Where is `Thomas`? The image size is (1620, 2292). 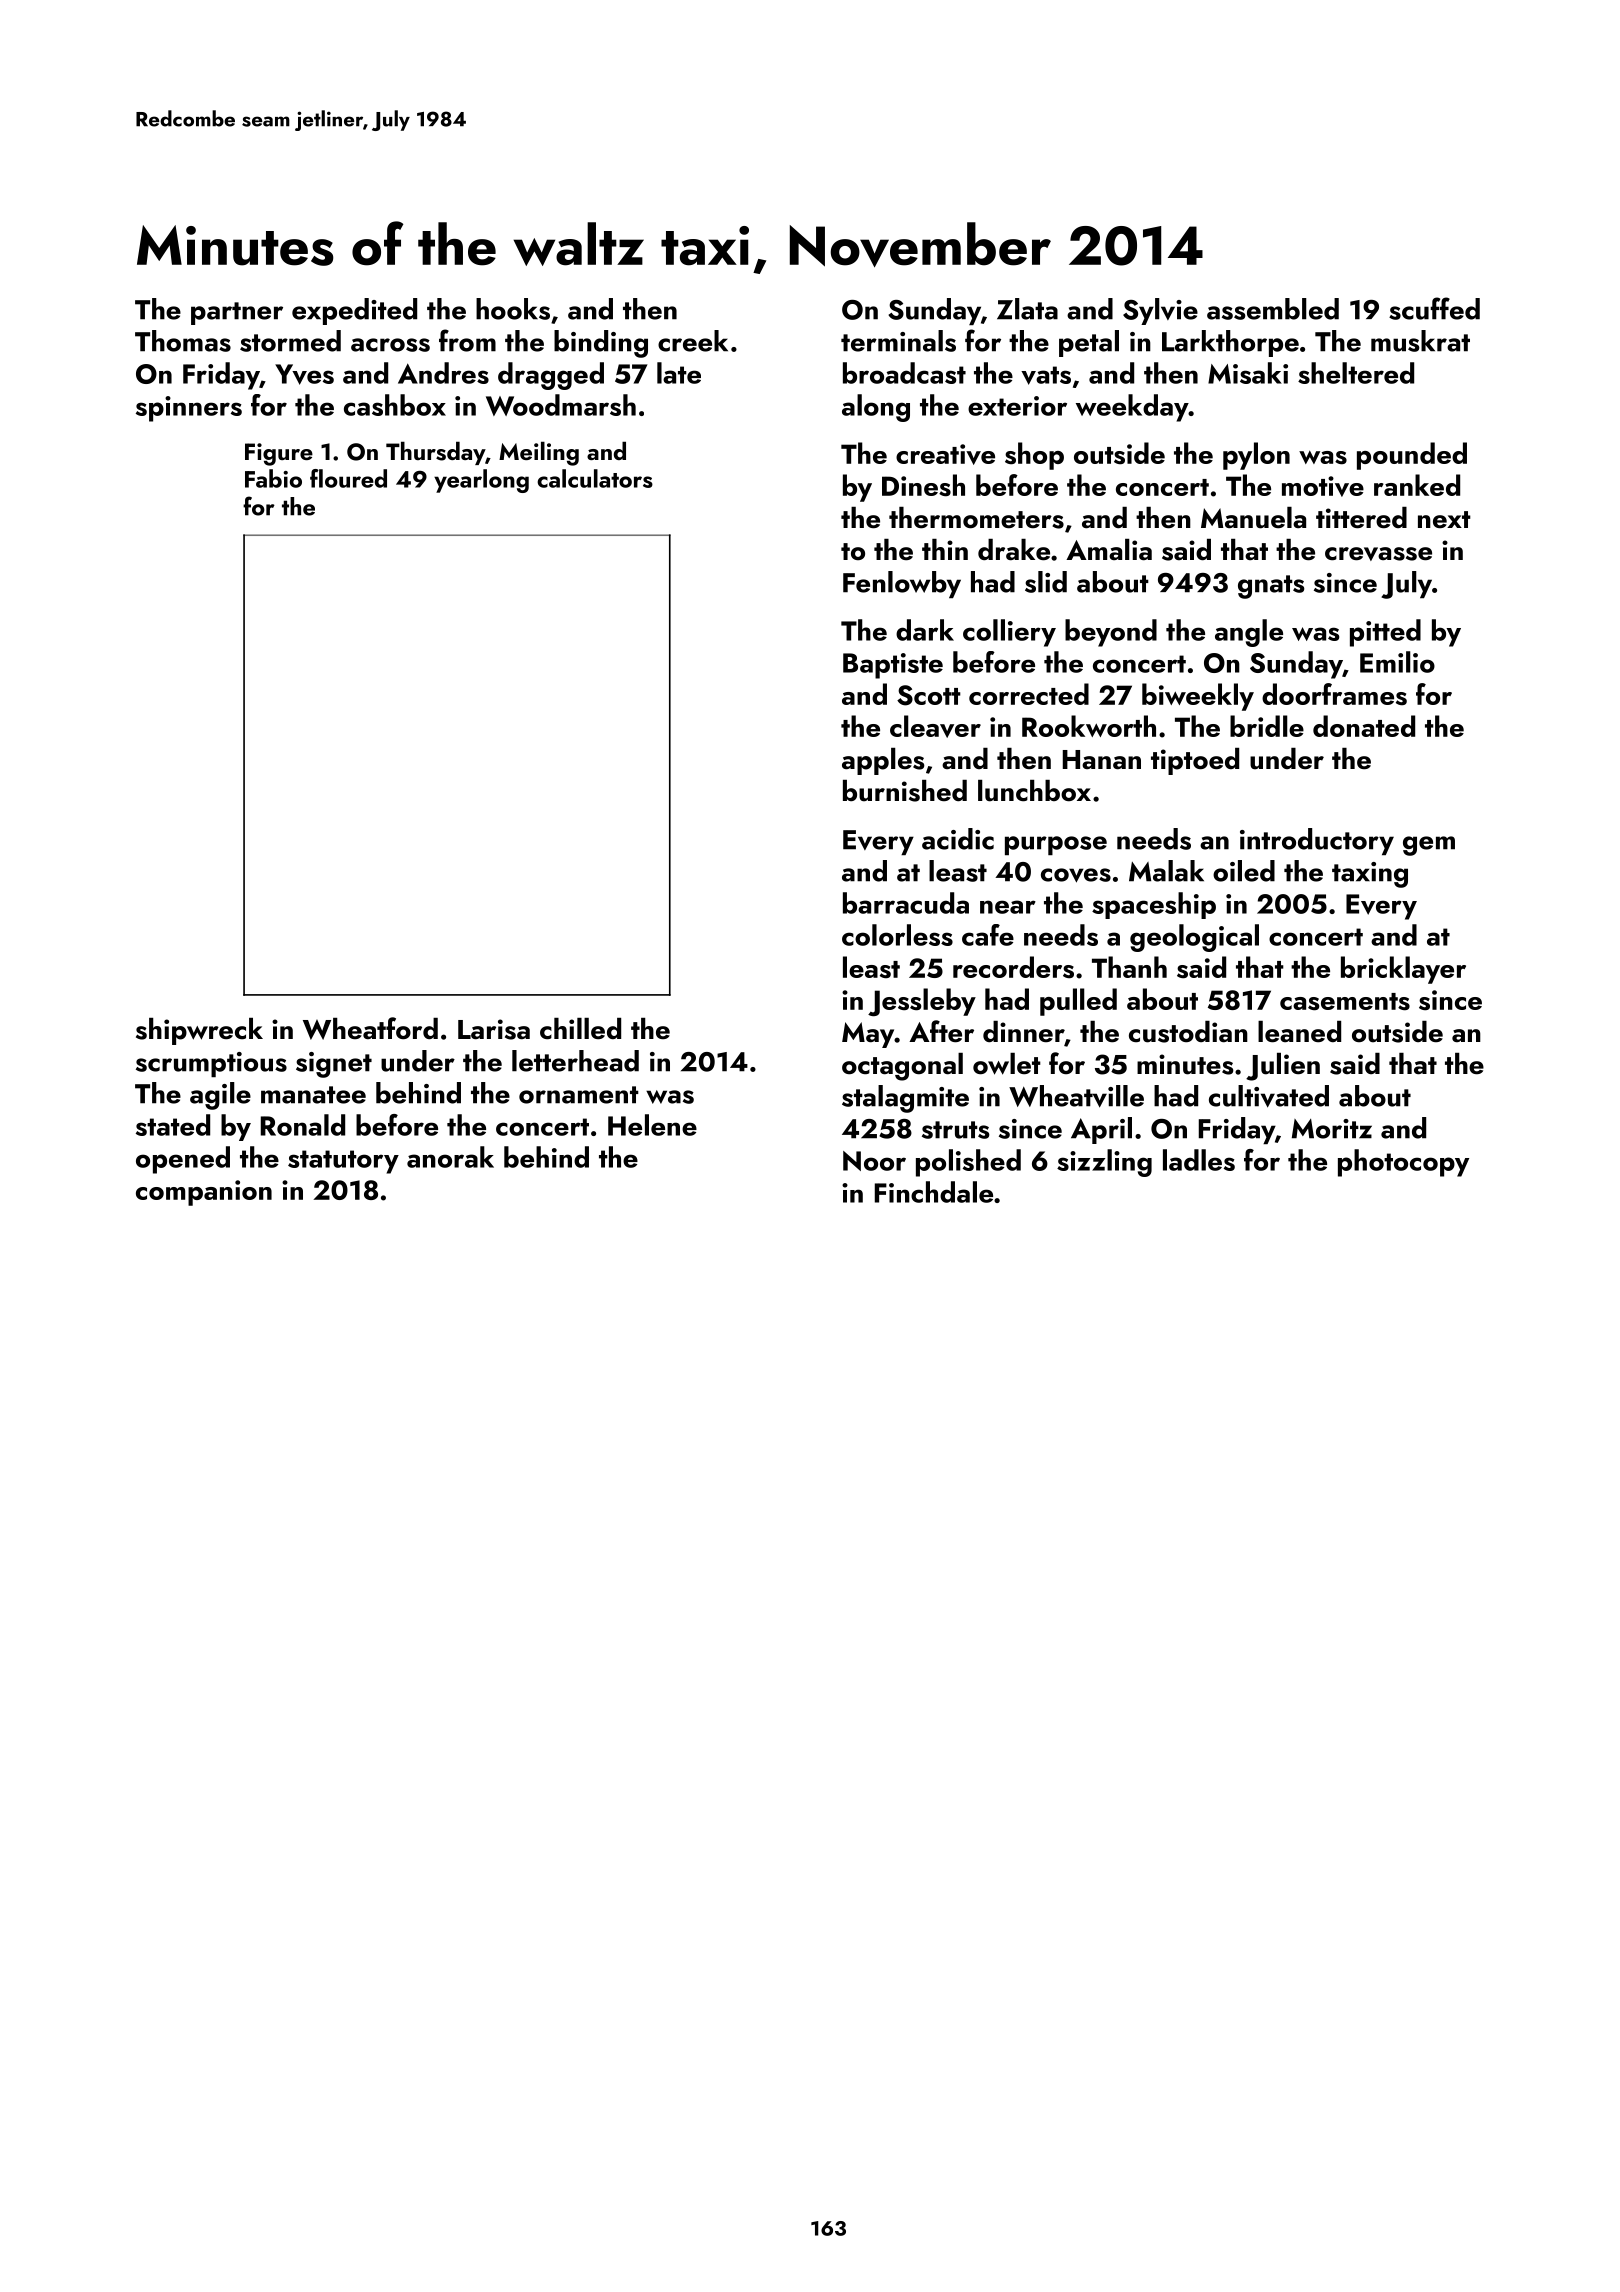
Thomas is located at coordinates (183, 341).
